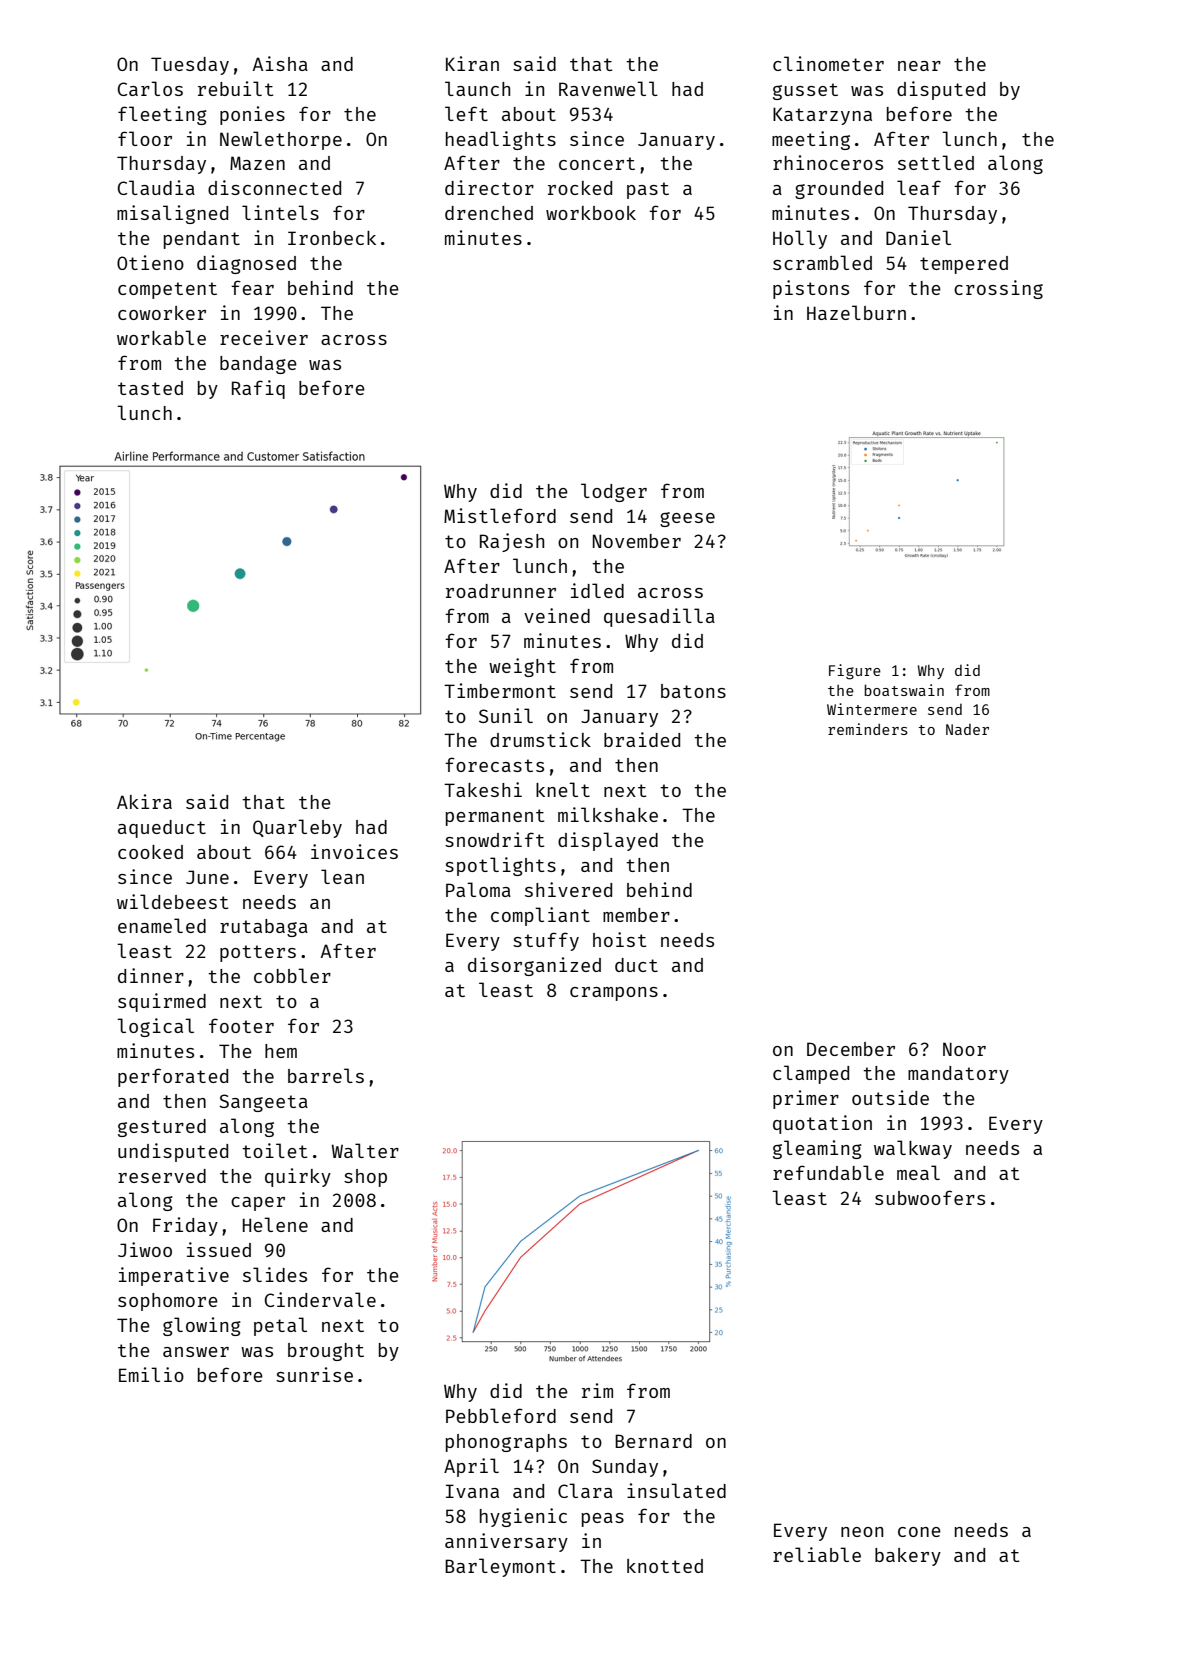 This page has width=1183, height=1672. I want to click on pistons, so click(811, 289).
